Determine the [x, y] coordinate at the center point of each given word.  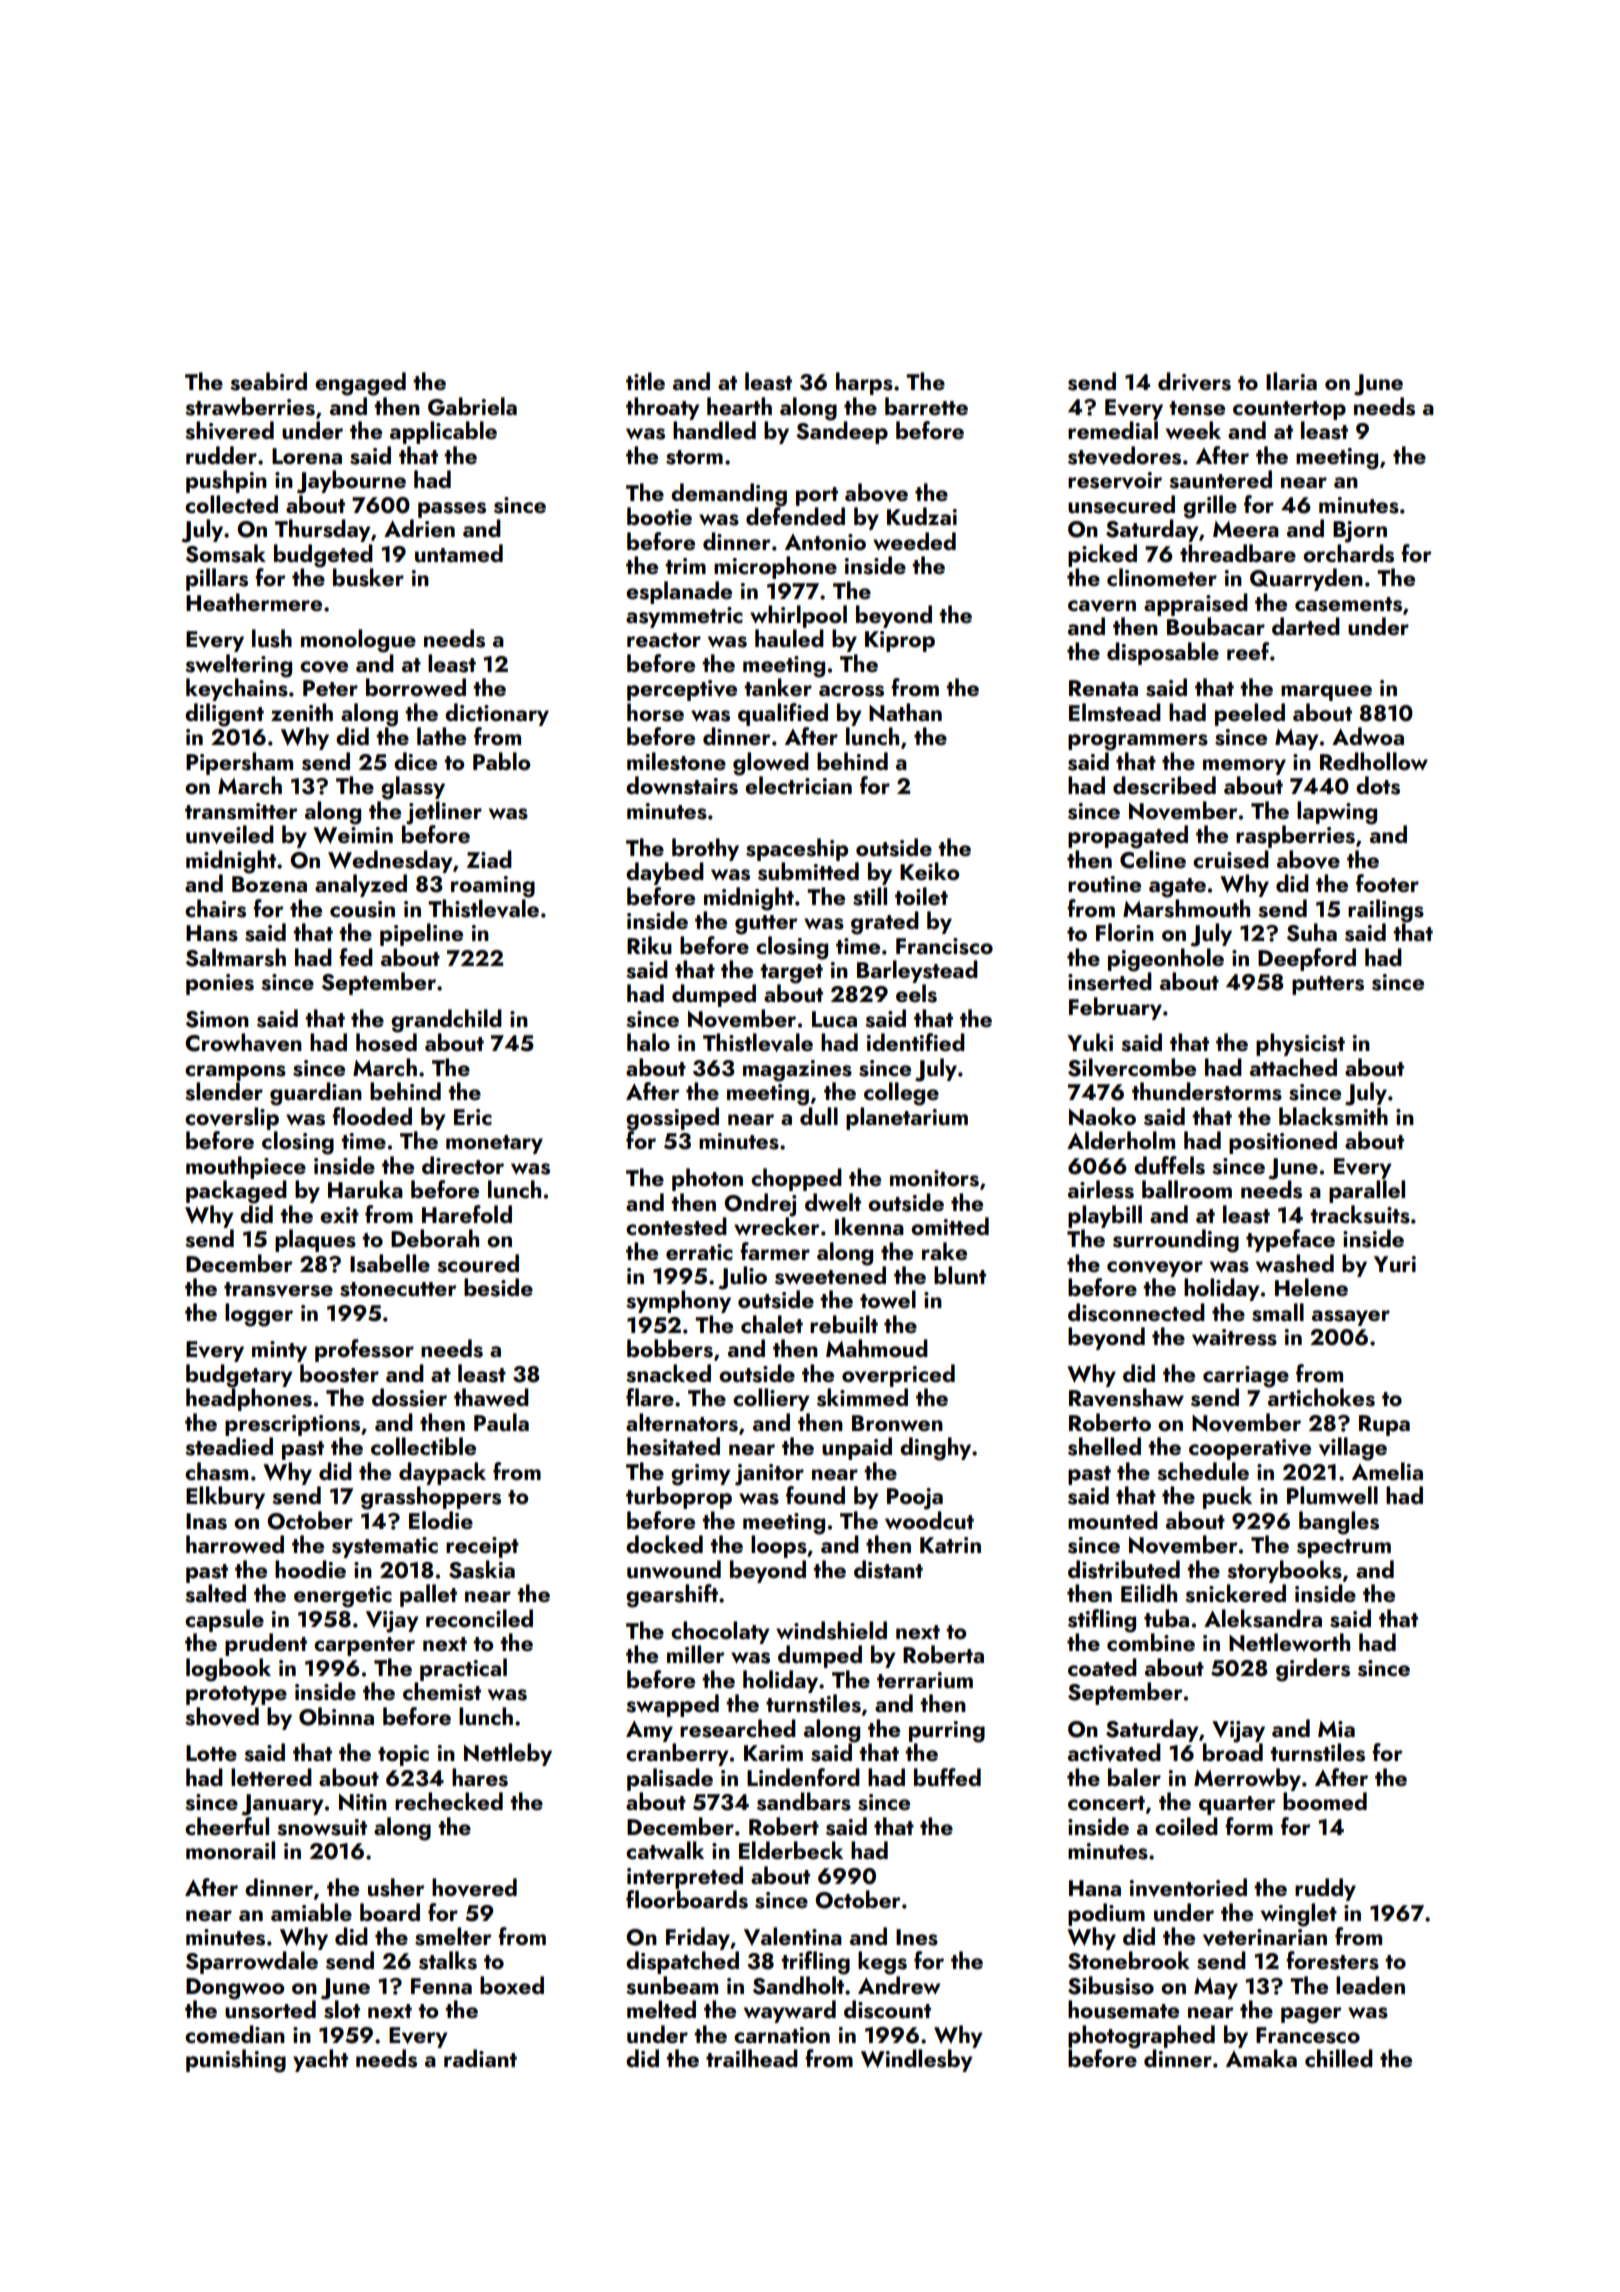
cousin [362, 909]
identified [916, 1042]
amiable [311, 1912]
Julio [742, 1278]
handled [714, 430]
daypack [442, 1473]
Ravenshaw [1126, 1397]
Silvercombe [1132, 1067]
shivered [229, 430]
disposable [1163, 653]
